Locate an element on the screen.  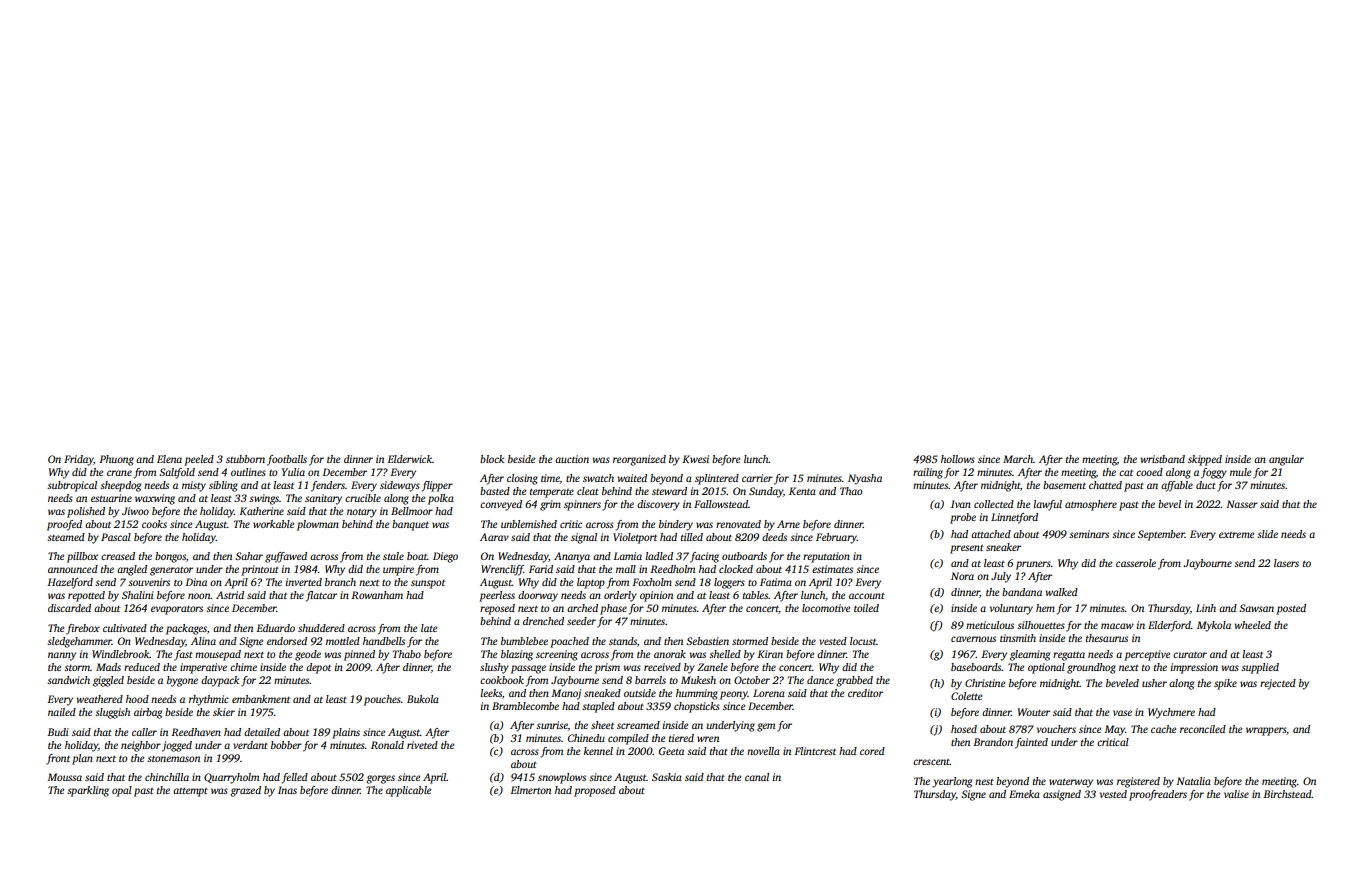
valise is located at coordinates (1236, 794).
